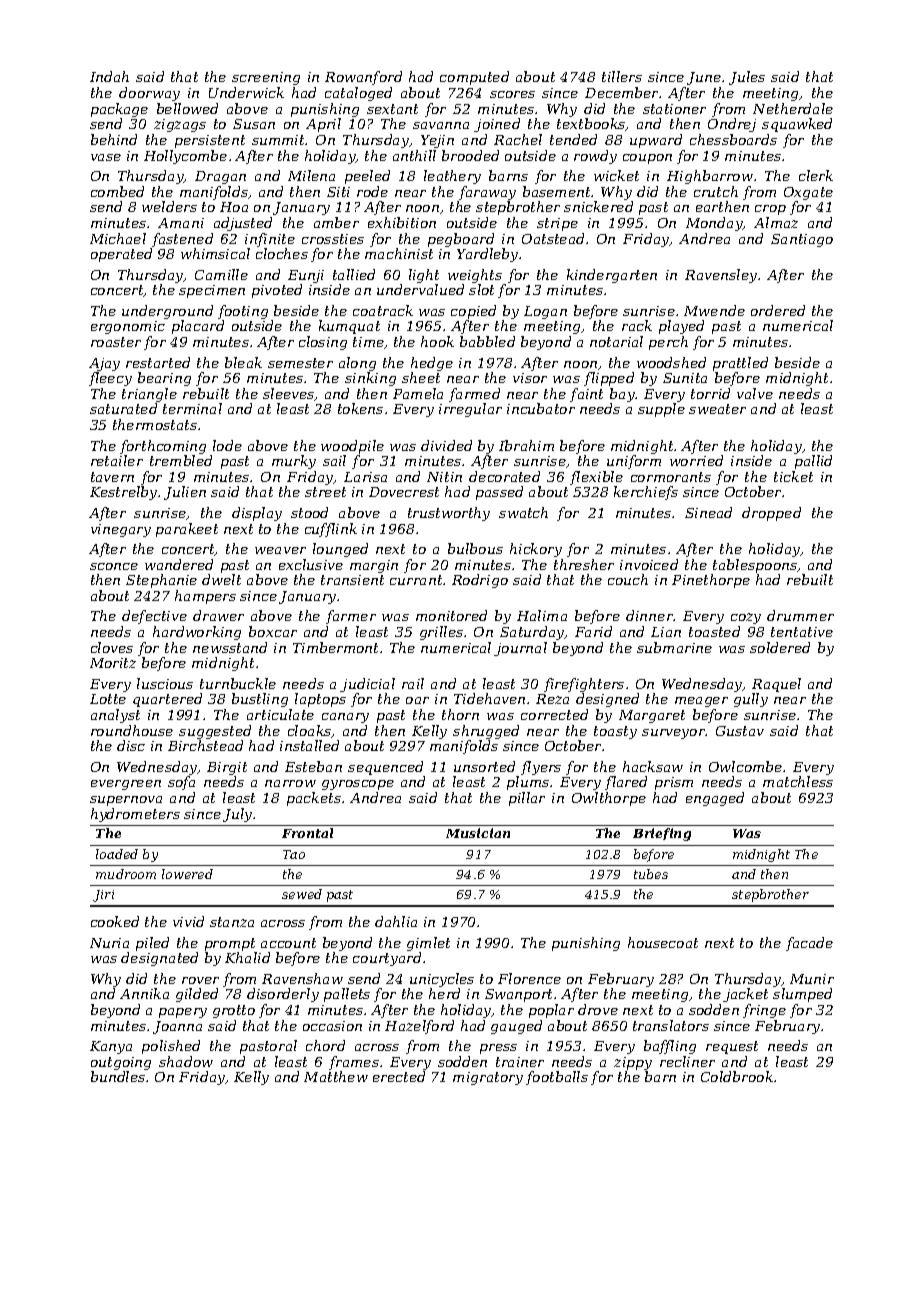 This screenshot has width=924, height=1308. Describe the element at coordinates (123, 408) in the screenshot. I see `saturated` at that location.
